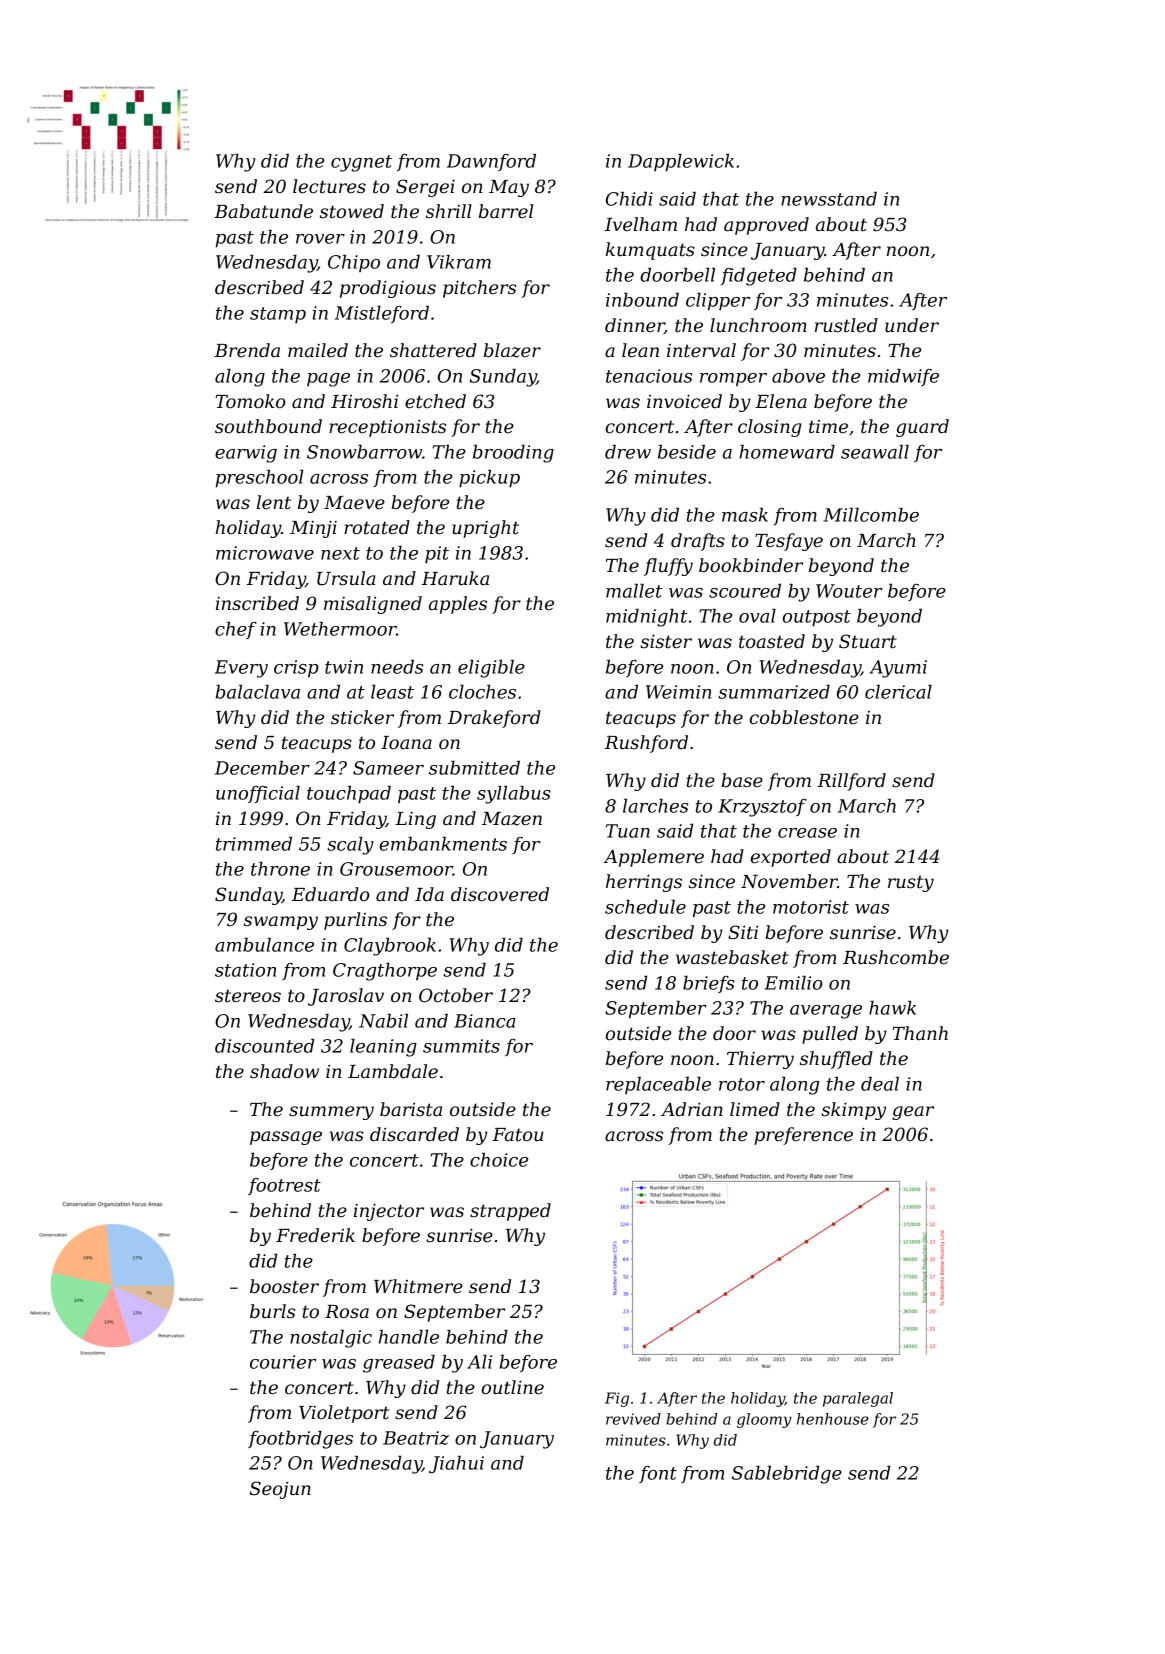 This screenshot has height=1654, width=1165. Describe the element at coordinates (646, 618) in the screenshot. I see `midnight` at that location.
